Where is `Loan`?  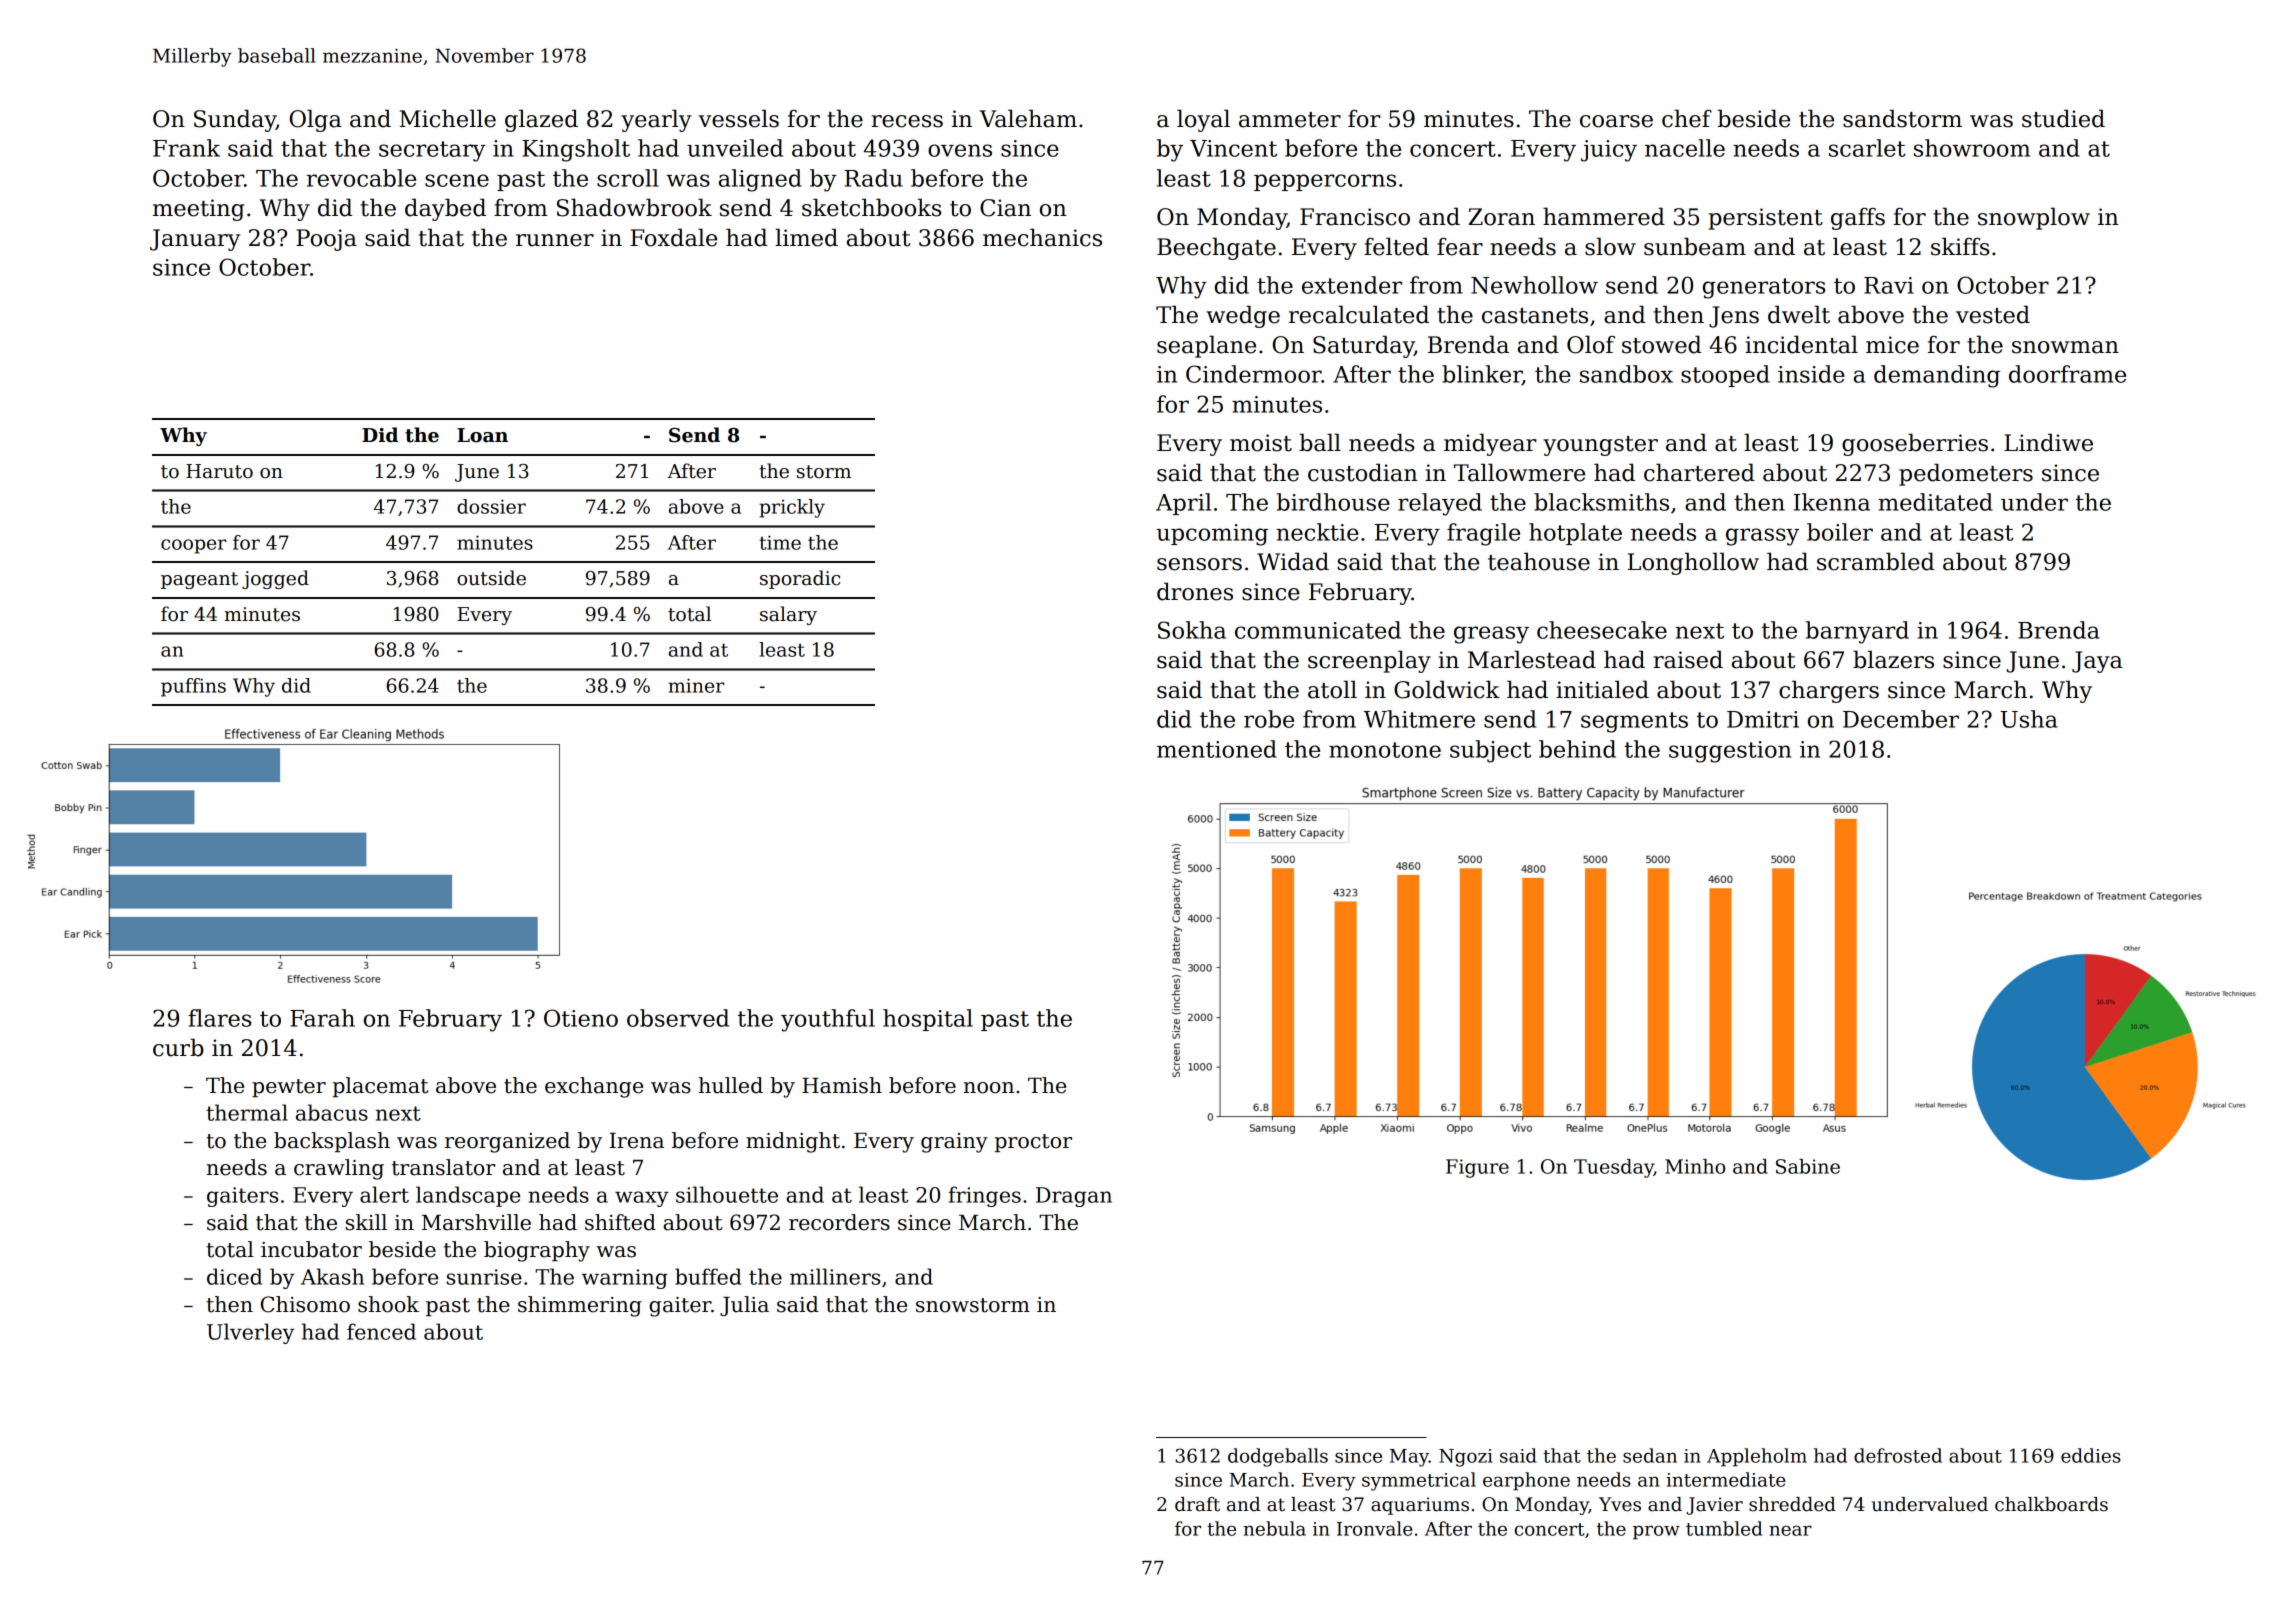 Loan is located at coordinates (482, 435).
